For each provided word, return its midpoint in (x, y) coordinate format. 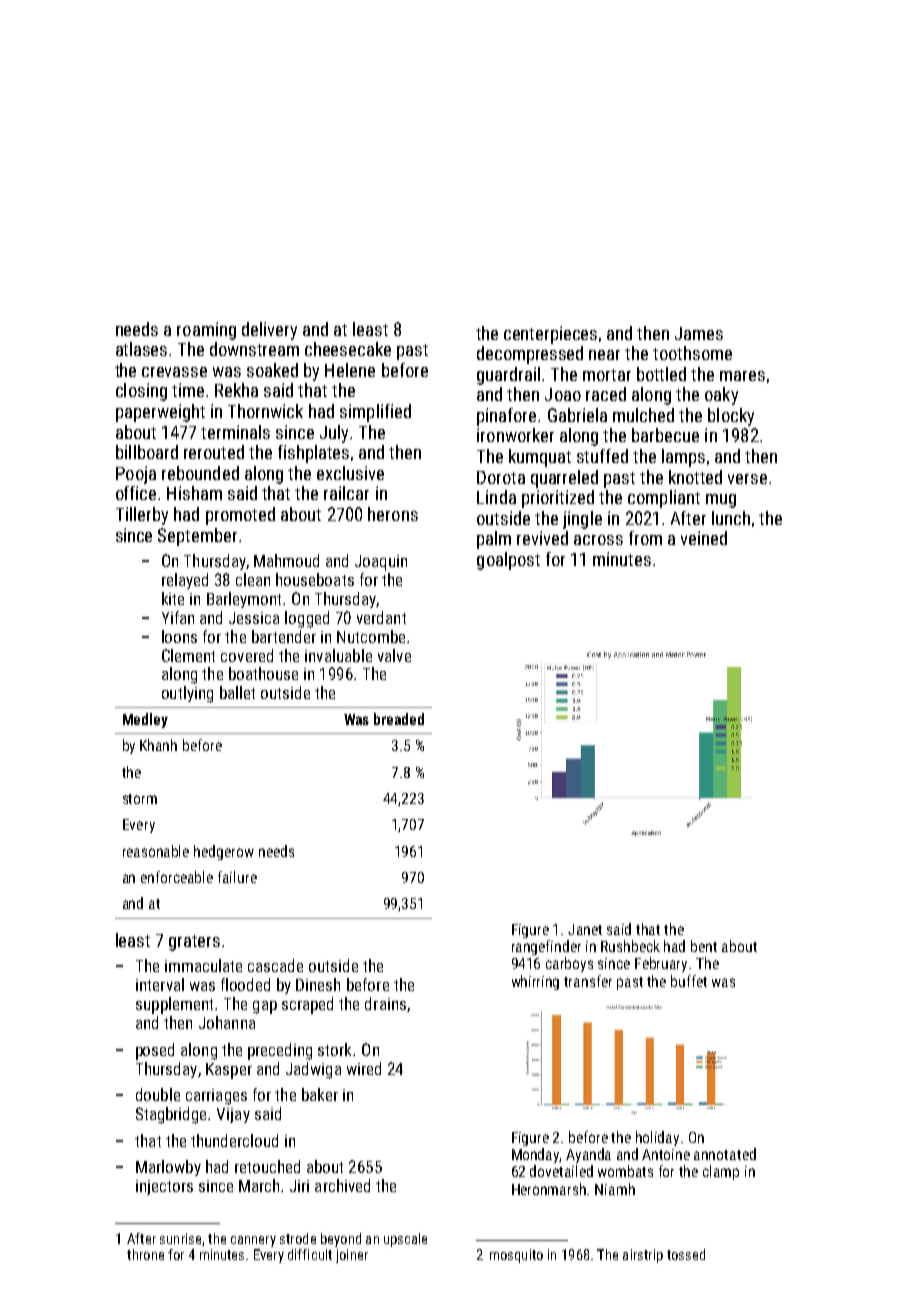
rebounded (200, 473)
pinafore (506, 417)
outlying (187, 694)
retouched (267, 1166)
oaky (721, 396)
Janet (585, 929)
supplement (174, 1005)
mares (742, 376)
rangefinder (546, 947)
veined (704, 538)
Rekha (236, 390)
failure (237, 877)
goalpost (508, 561)
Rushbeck (630, 946)
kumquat (540, 458)
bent (704, 946)
